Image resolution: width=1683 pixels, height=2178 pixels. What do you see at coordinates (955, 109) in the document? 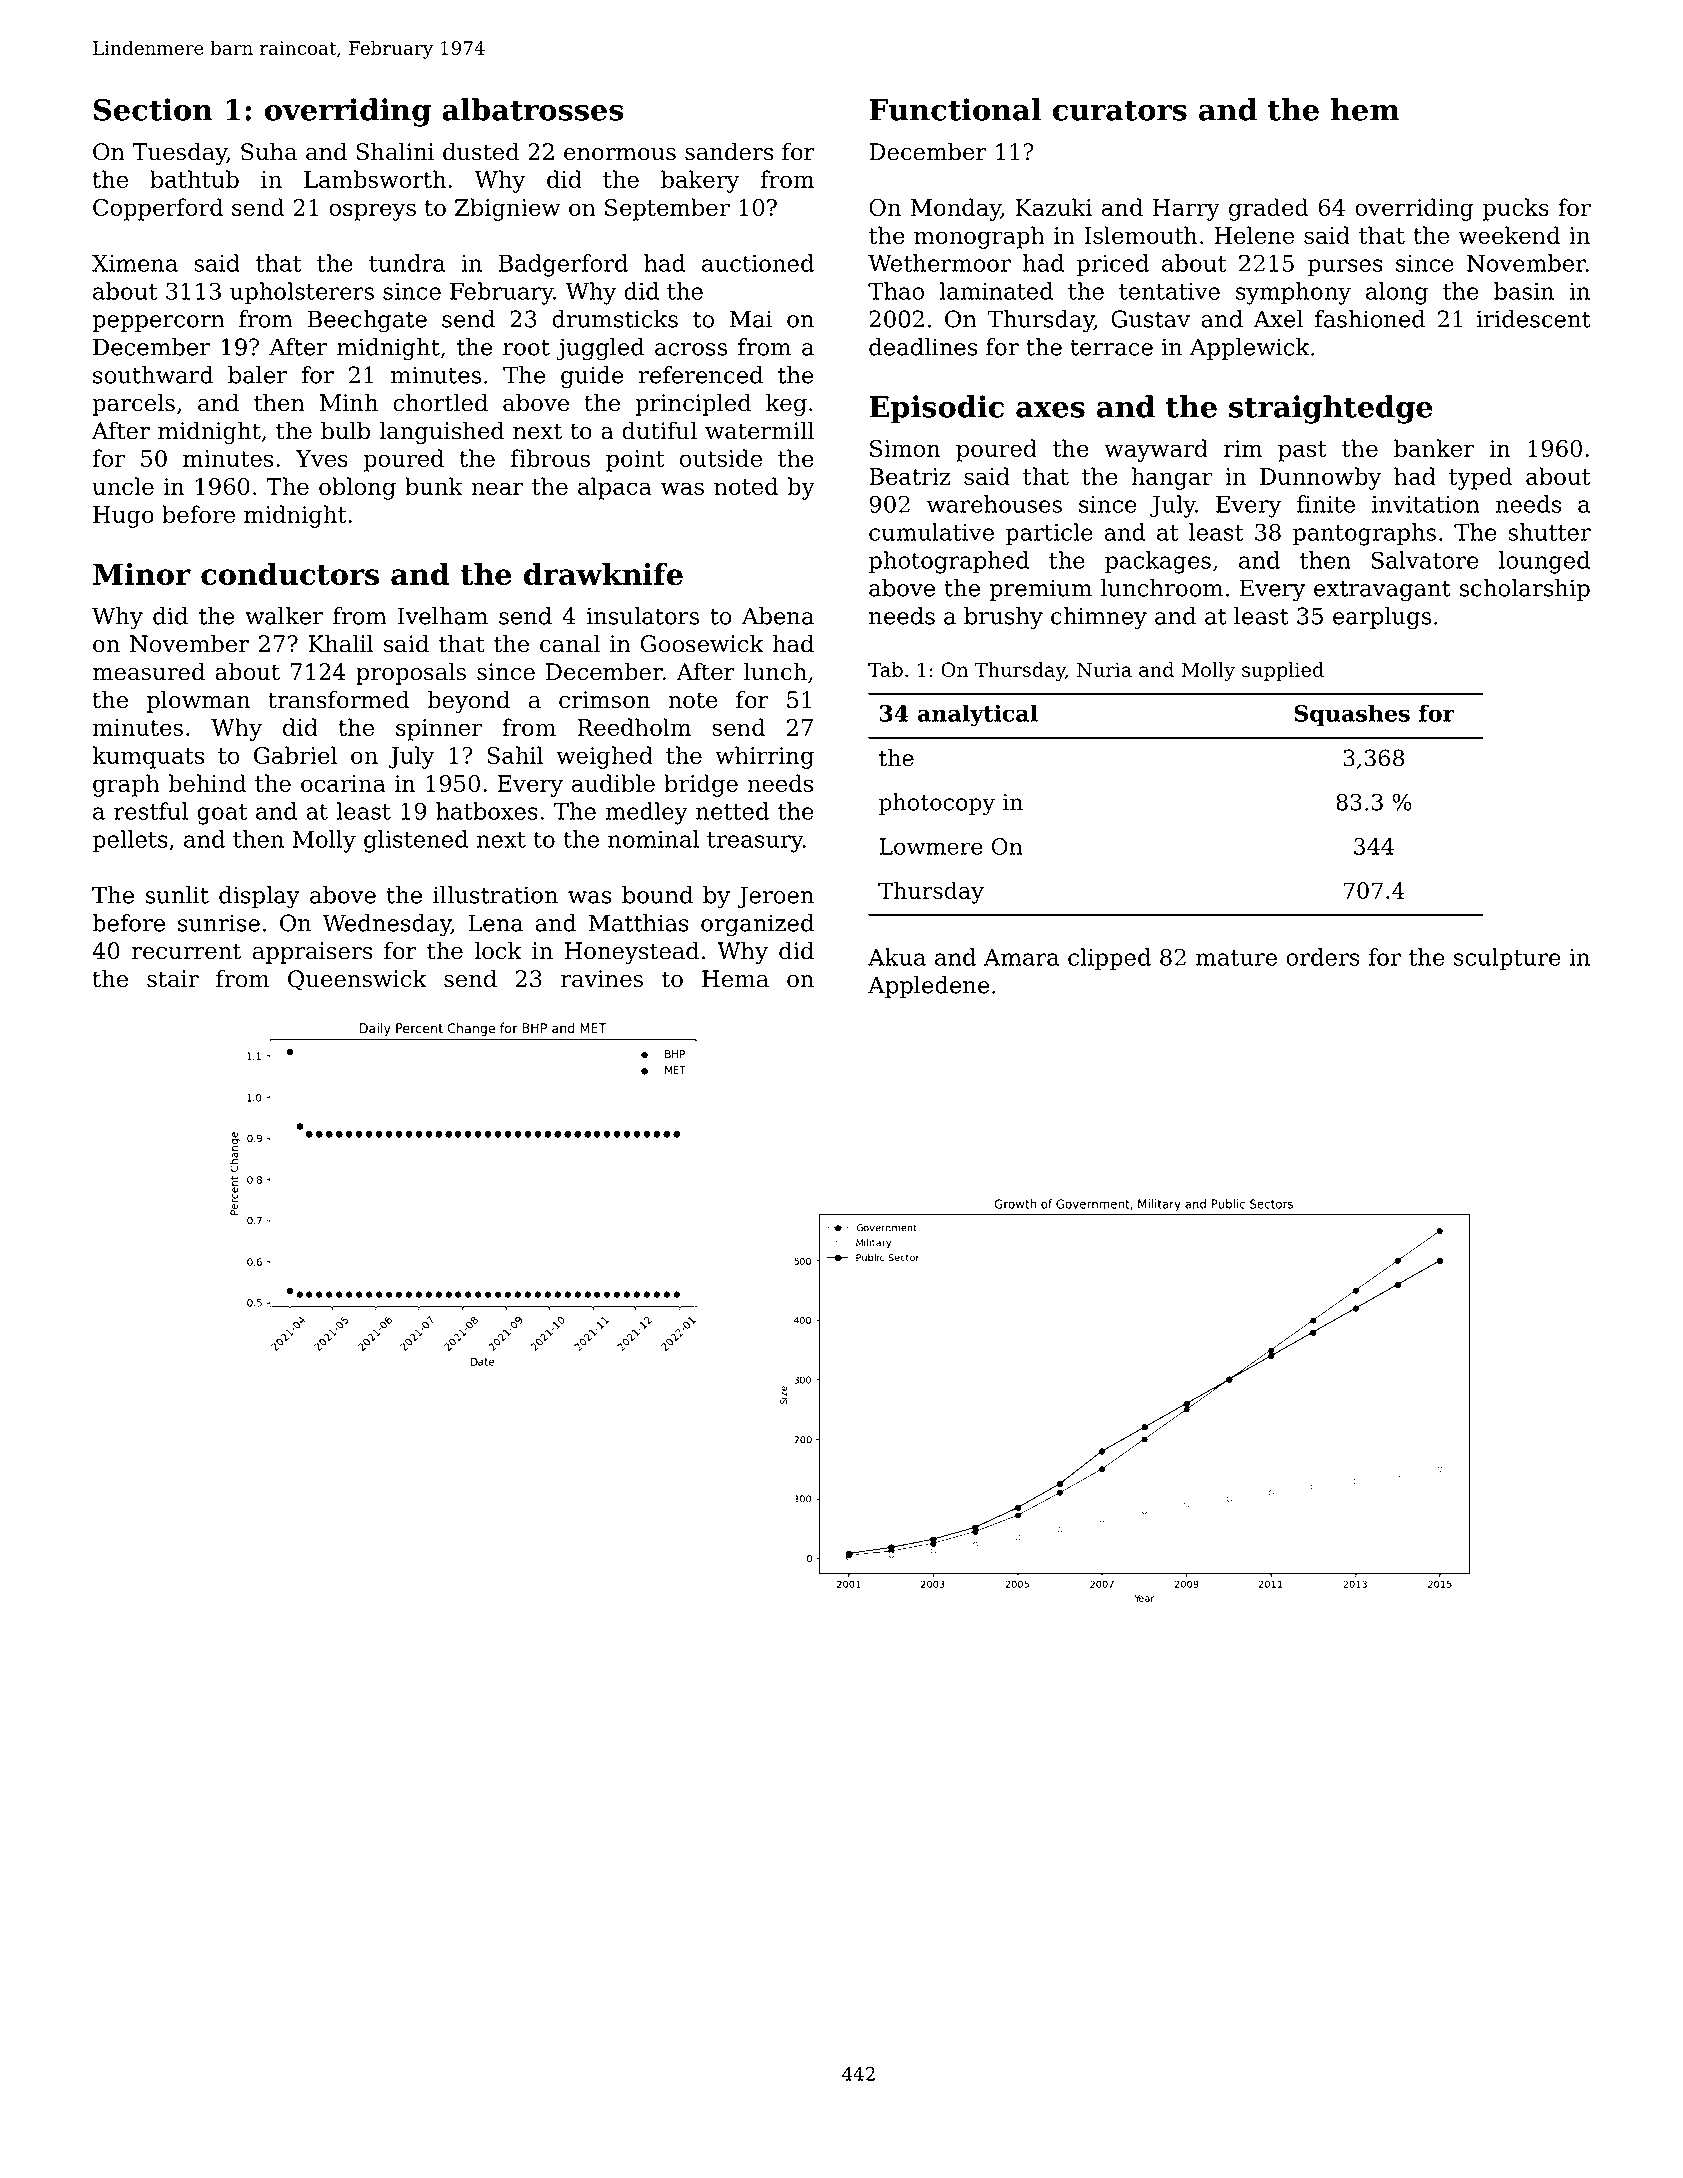
I see `Functional` at bounding box center [955, 109].
